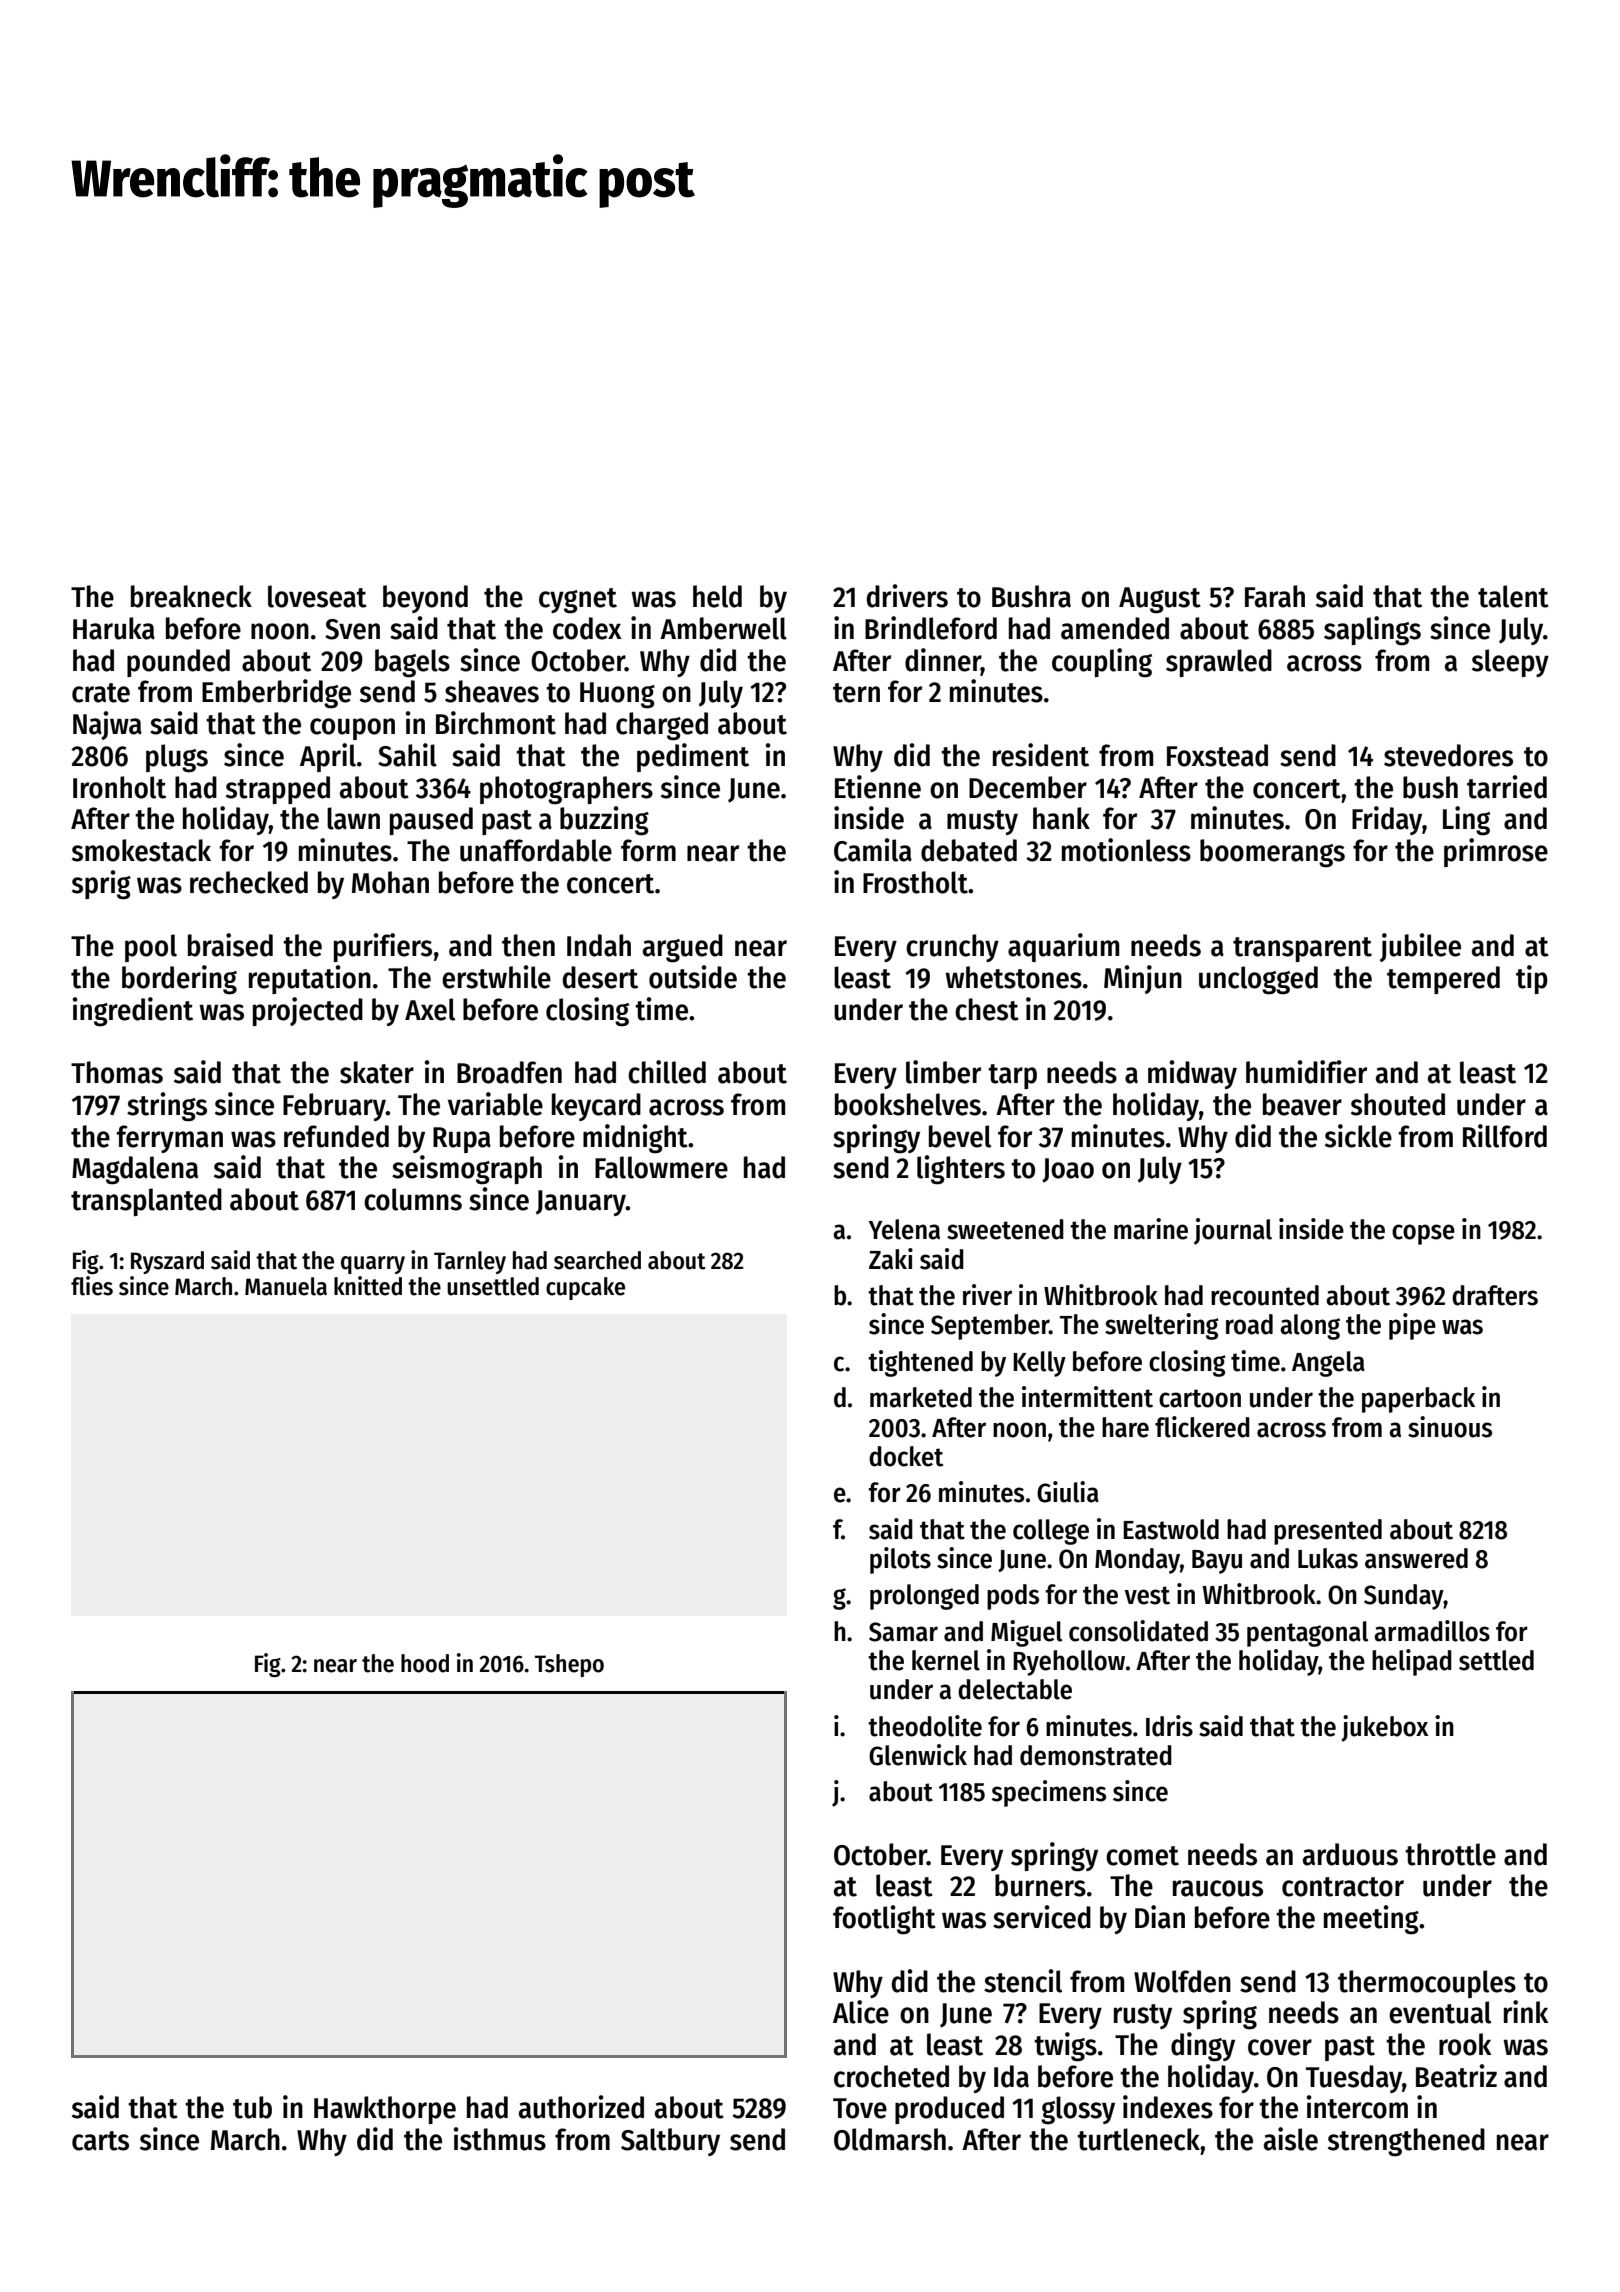 This page has width=1620, height=2292. Describe the element at coordinates (100, 2141) in the page. I see `carts` at that location.
